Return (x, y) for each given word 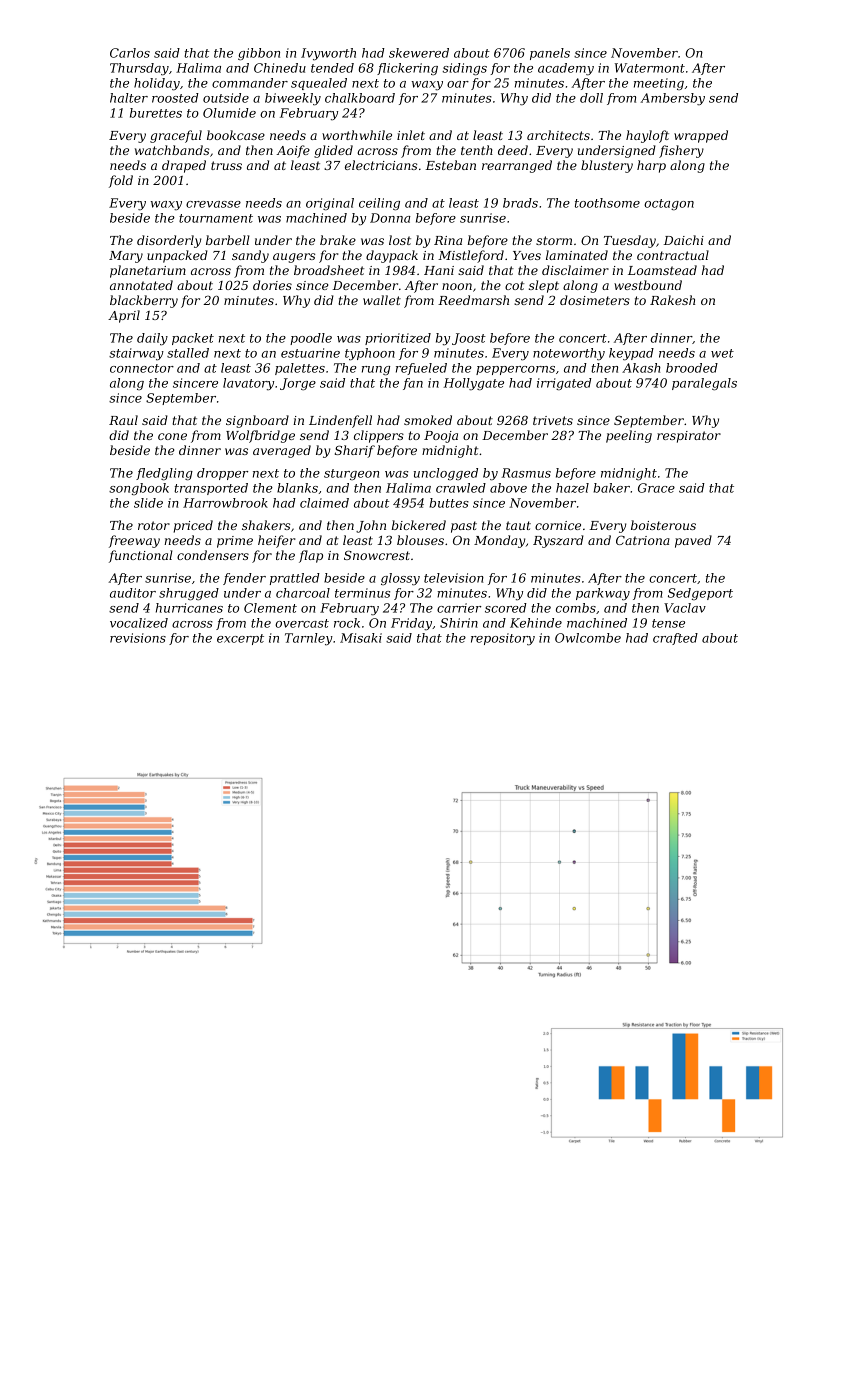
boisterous (663, 525)
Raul (123, 420)
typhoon (370, 354)
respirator (689, 437)
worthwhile (357, 135)
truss (226, 165)
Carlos (130, 53)
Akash (641, 368)
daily (152, 339)
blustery (607, 166)
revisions (138, 638)
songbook (139, 489)
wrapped (701, 136)
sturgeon (351, 474)
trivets (553, 420)
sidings (465, 69)
